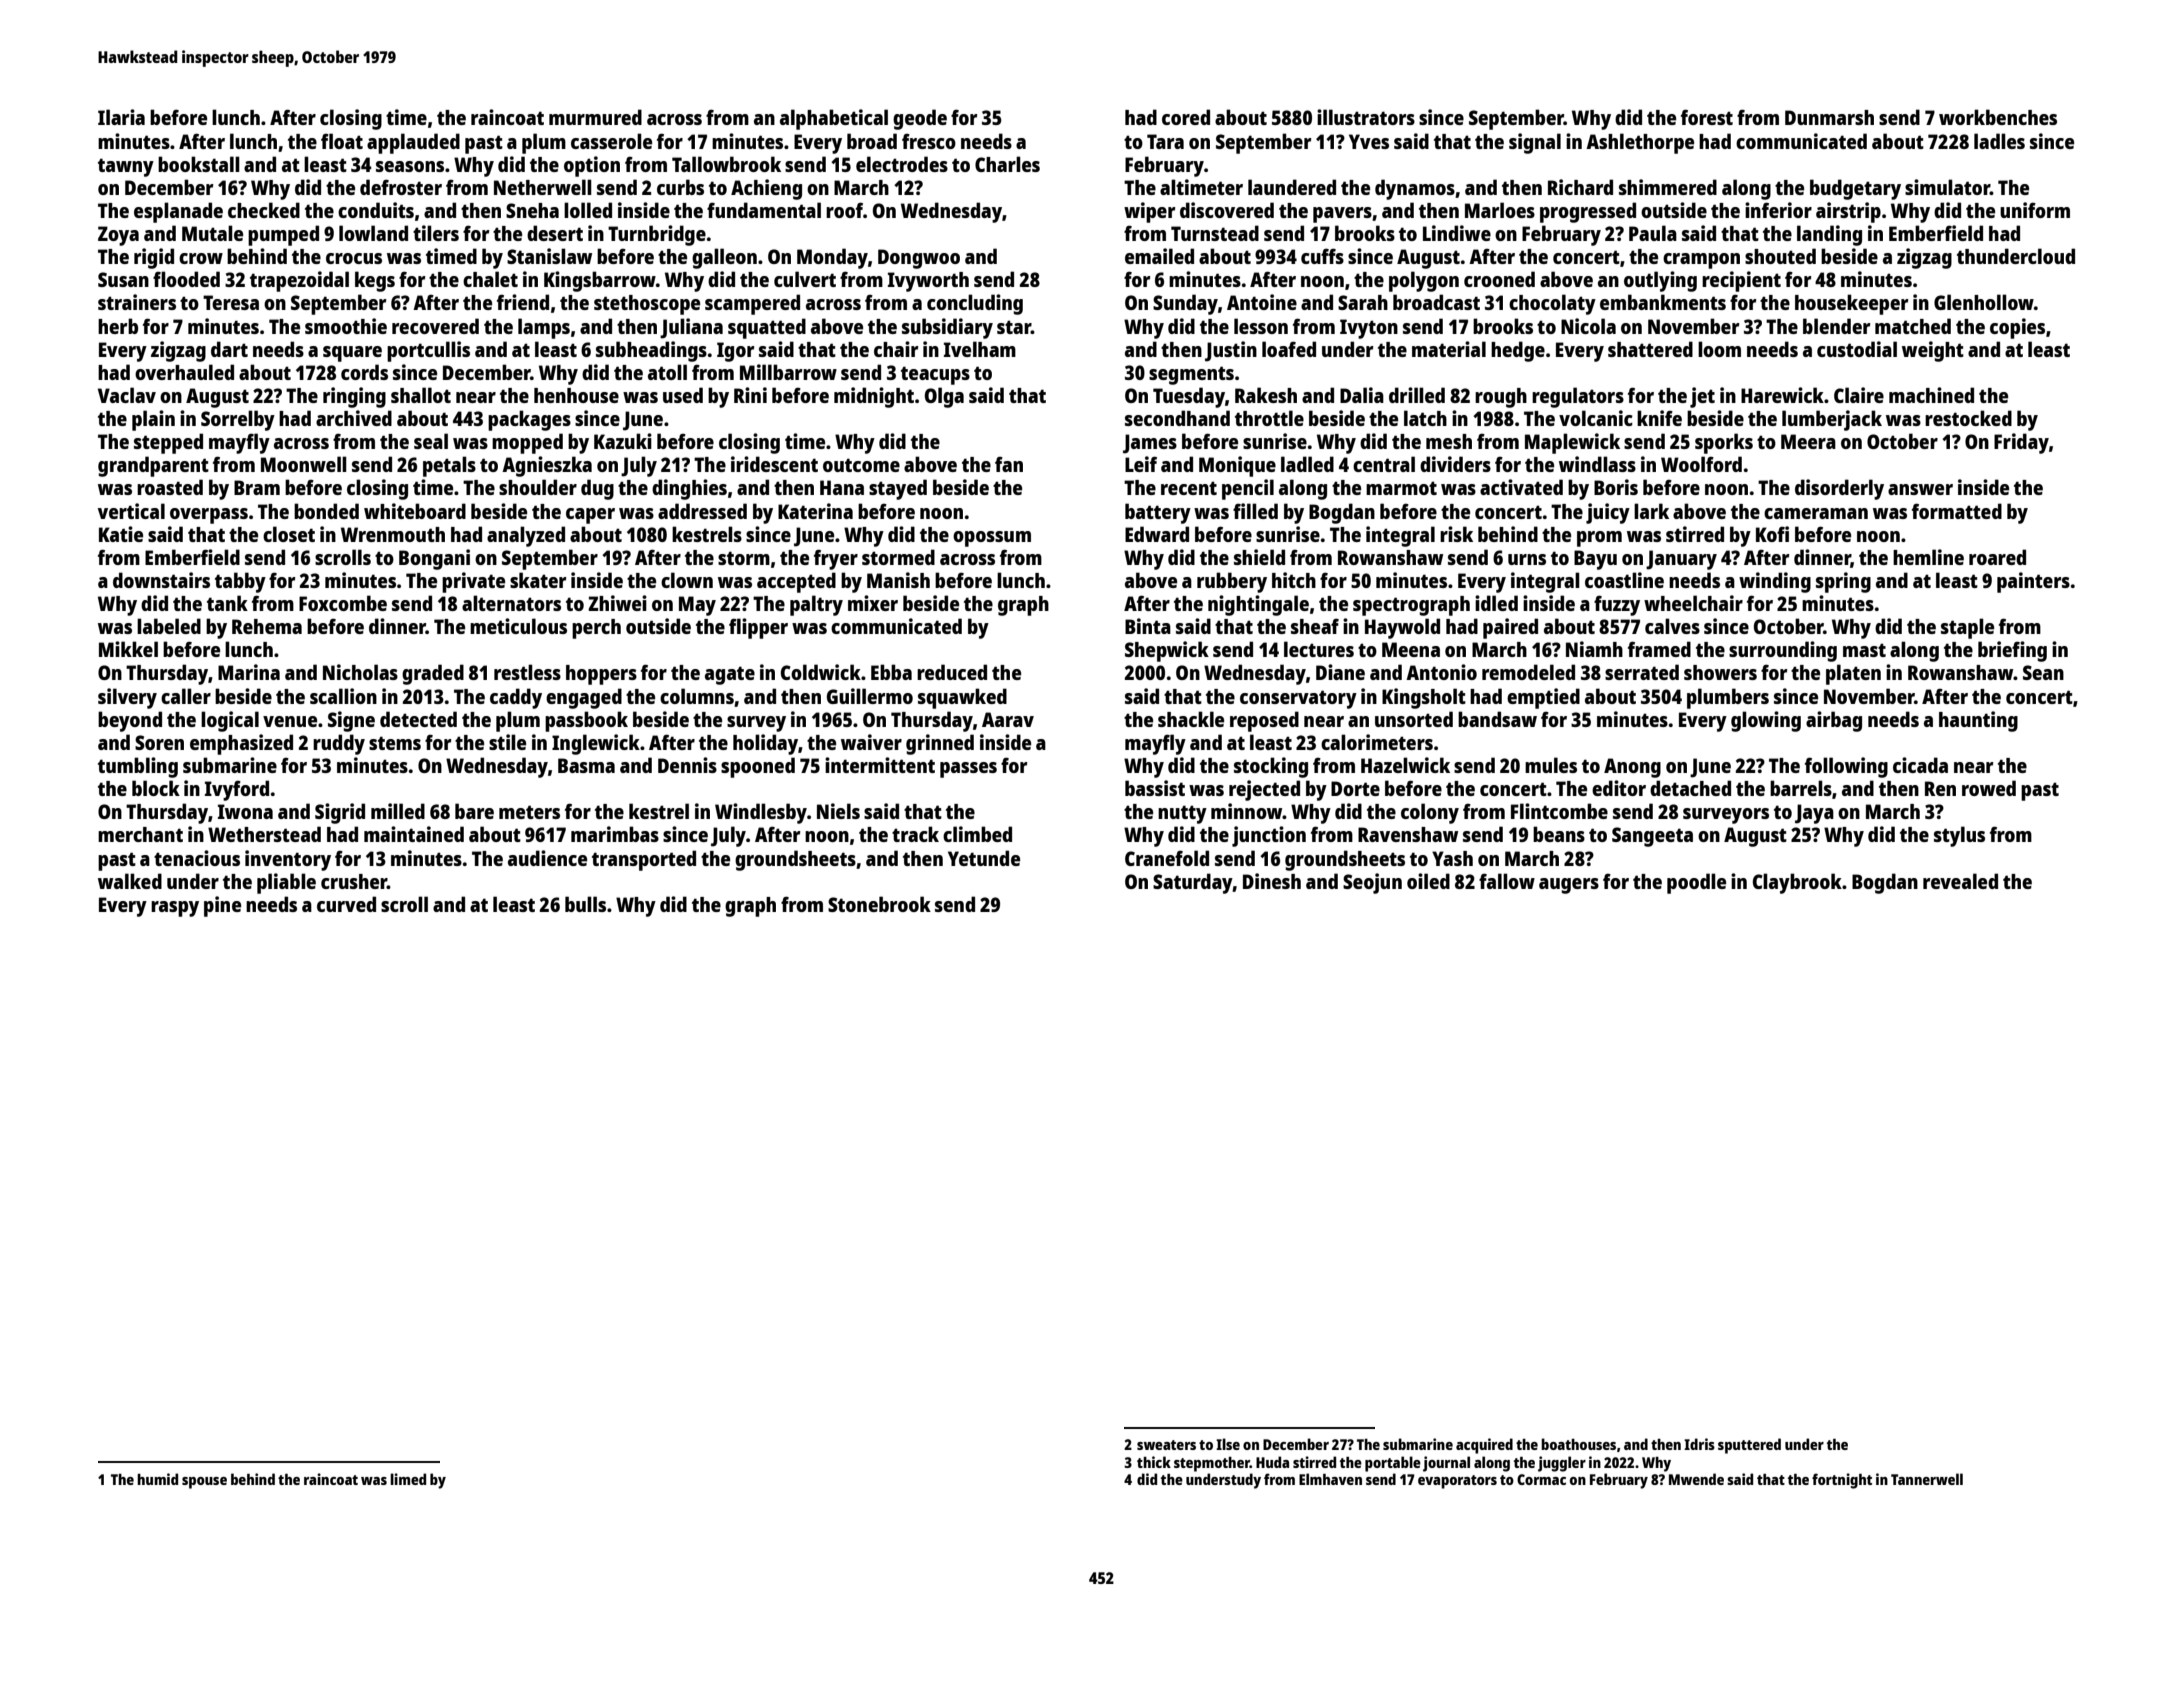 Image resolution: width=2178 pixels, height=1683 pixels. What do you see at coordinates (1960, 881) in the screenshot?
I see `revealed` at bounding box center [1960, 881].
